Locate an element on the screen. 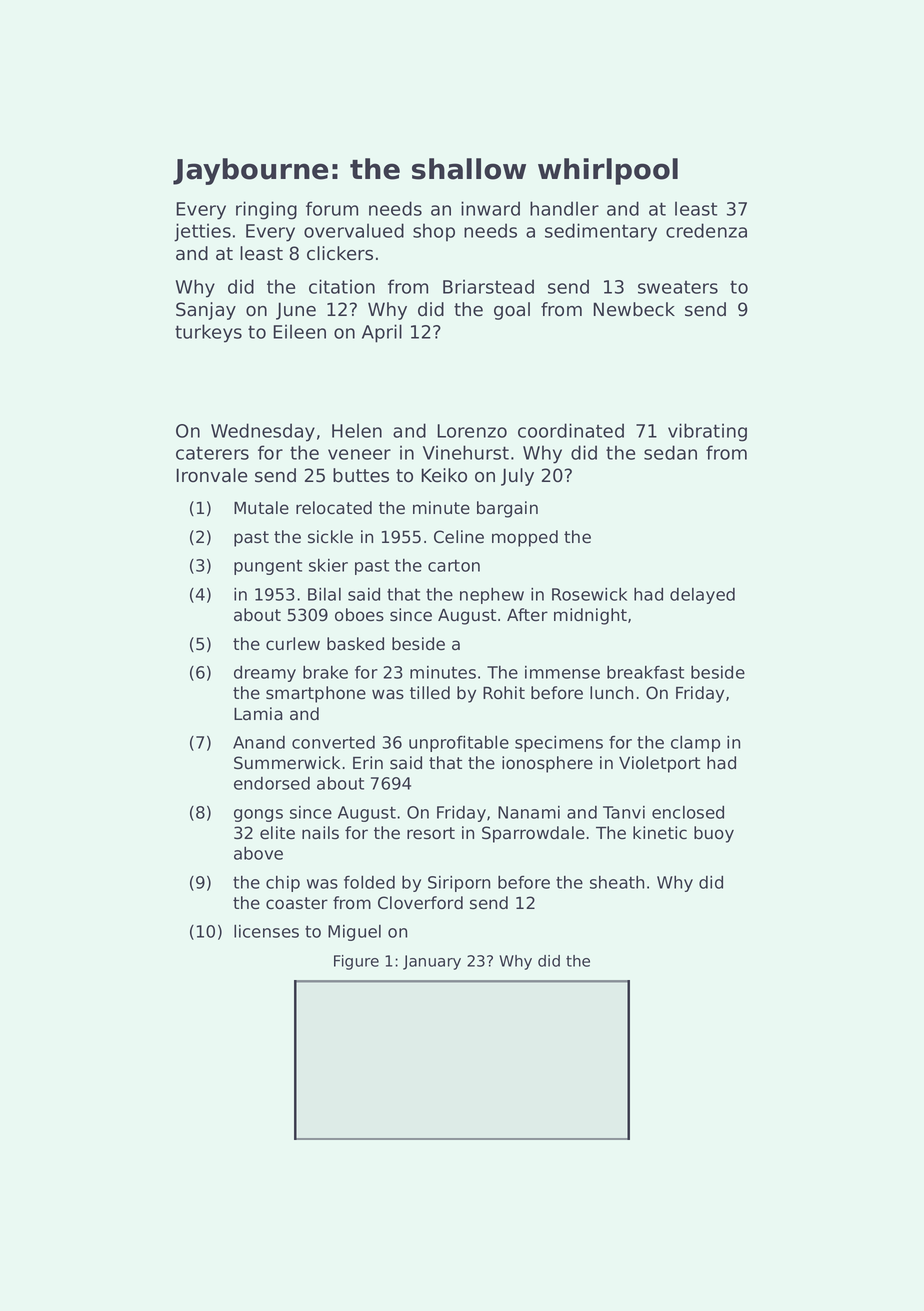 The width and height of the screenshot is (924, 1311). ringing is located at coordinates (266, 210).
